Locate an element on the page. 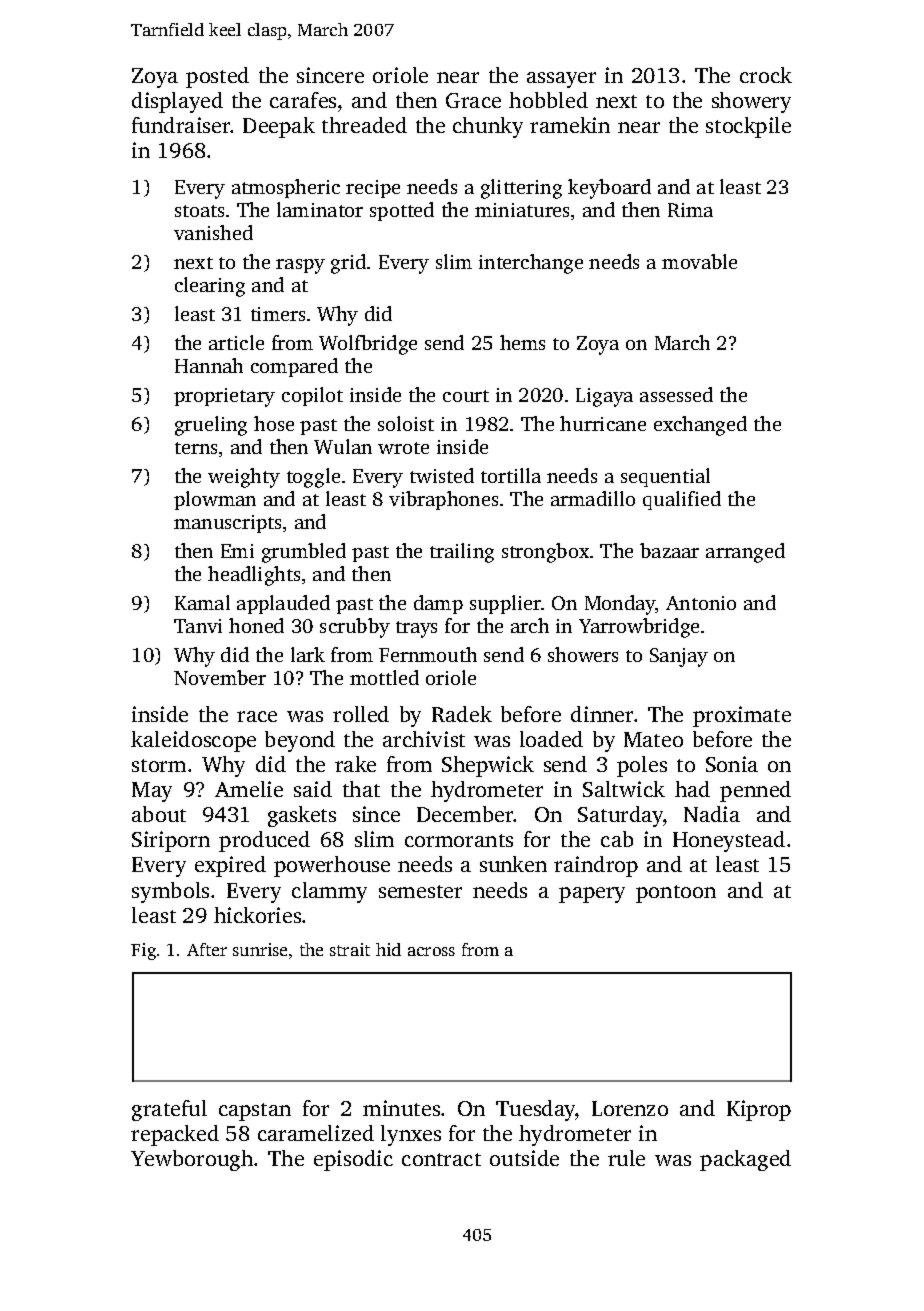  storm is located at coordinates (159, 765).
